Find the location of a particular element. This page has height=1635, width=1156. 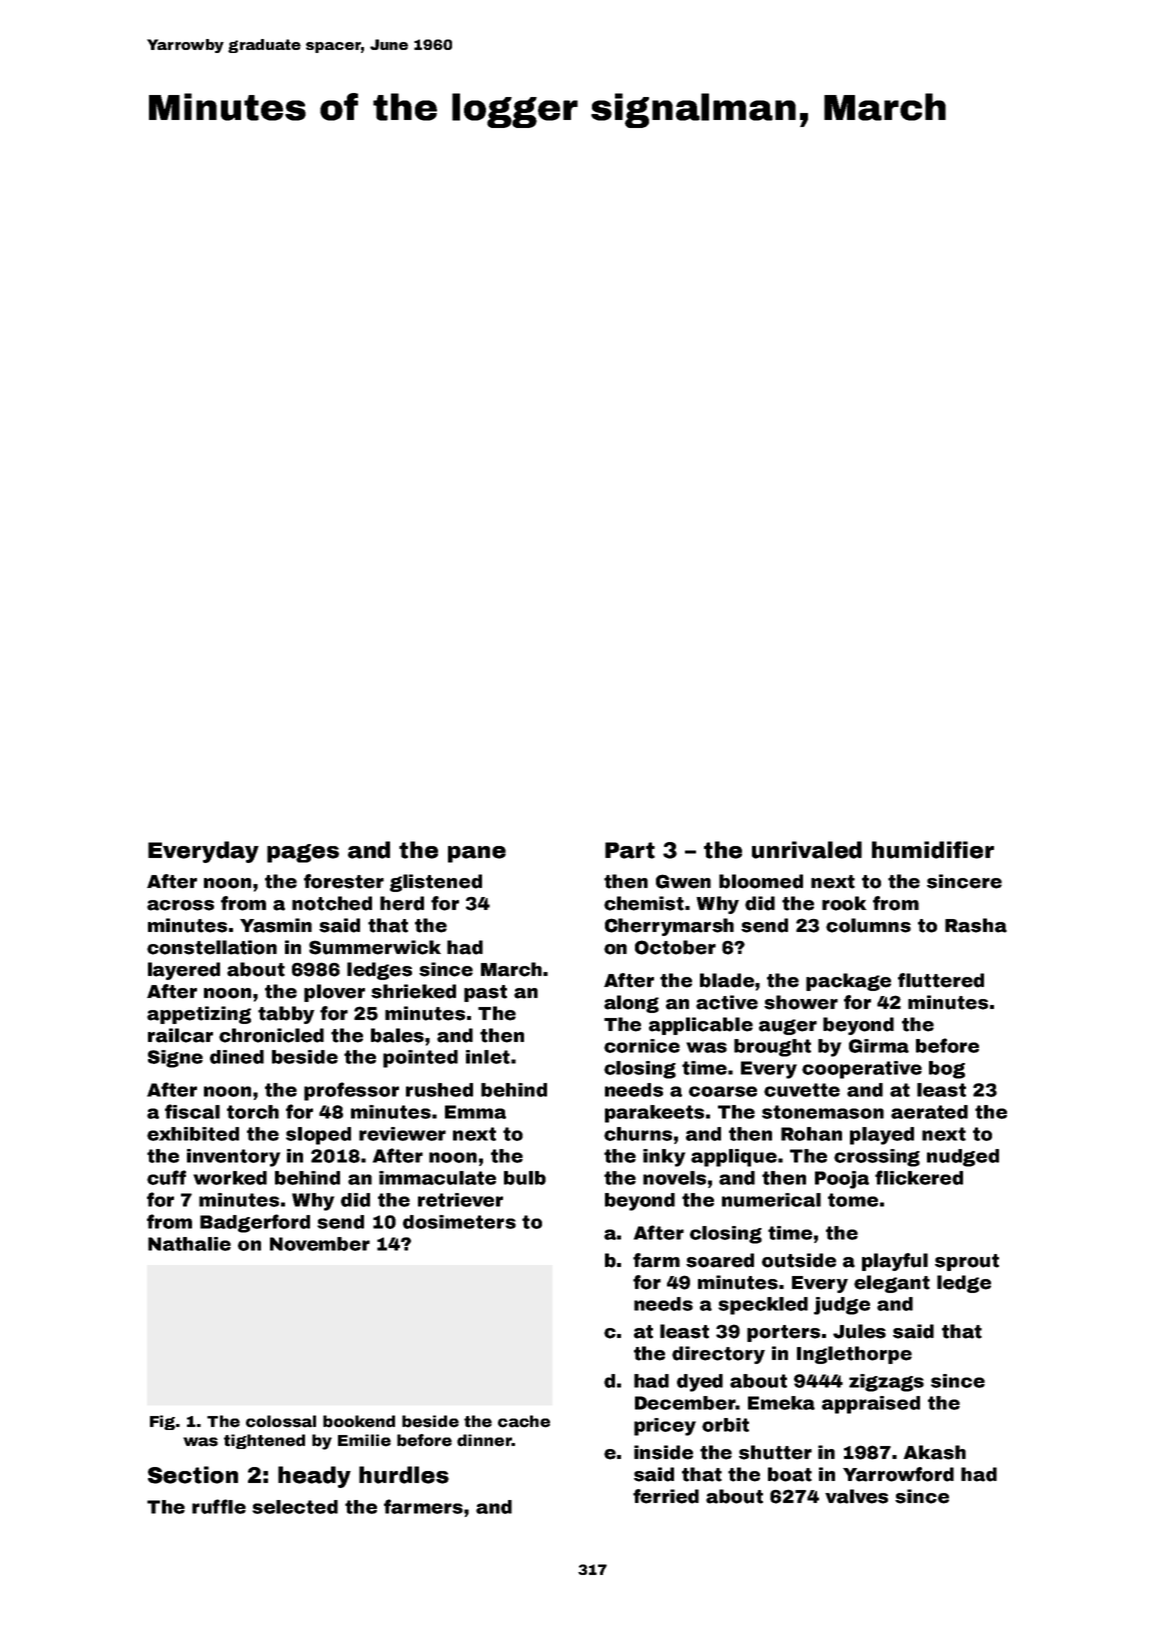

playful is located at coordinates (895, 1262).
